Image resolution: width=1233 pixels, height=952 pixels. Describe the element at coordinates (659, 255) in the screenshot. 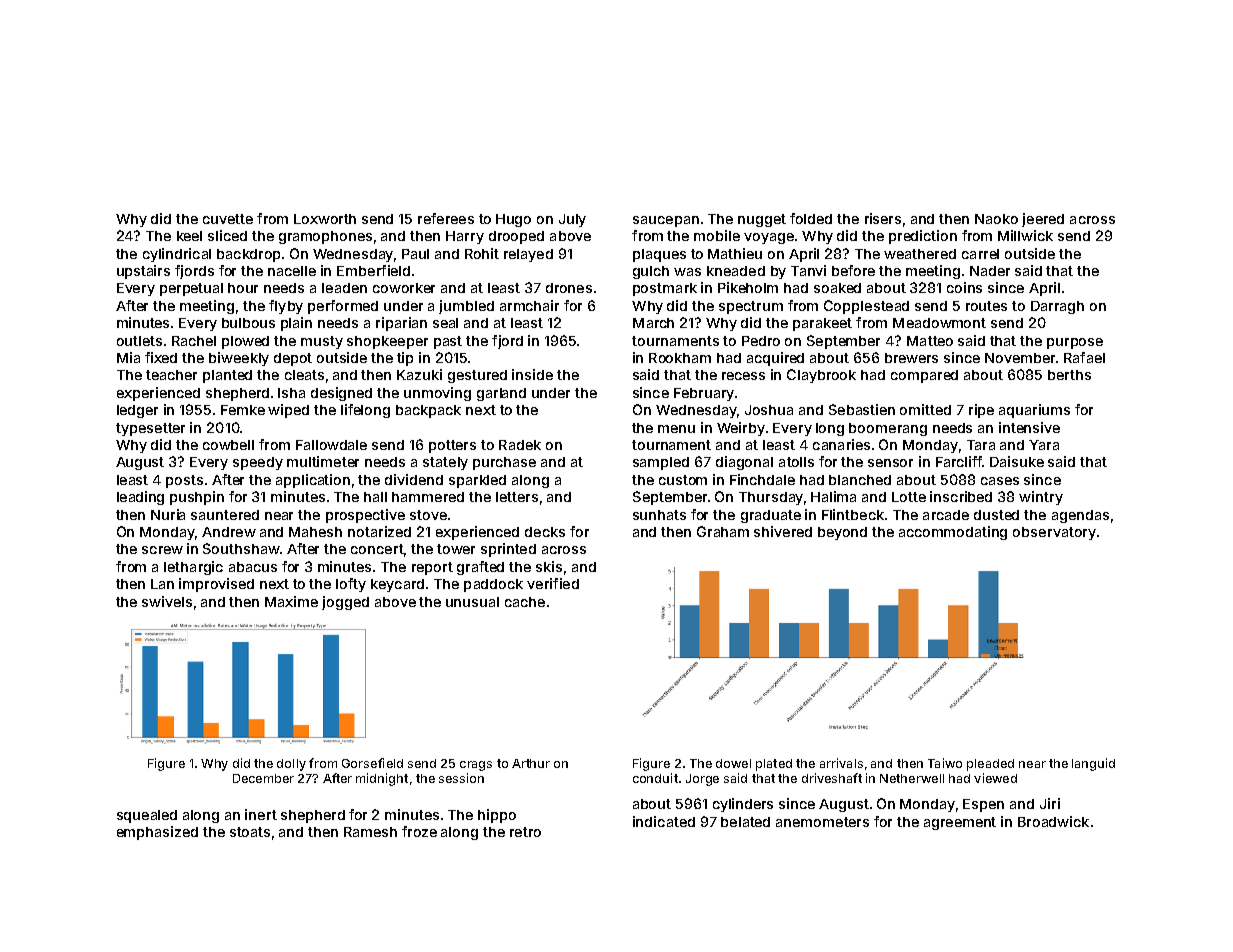

I see `plaques` at that location.
